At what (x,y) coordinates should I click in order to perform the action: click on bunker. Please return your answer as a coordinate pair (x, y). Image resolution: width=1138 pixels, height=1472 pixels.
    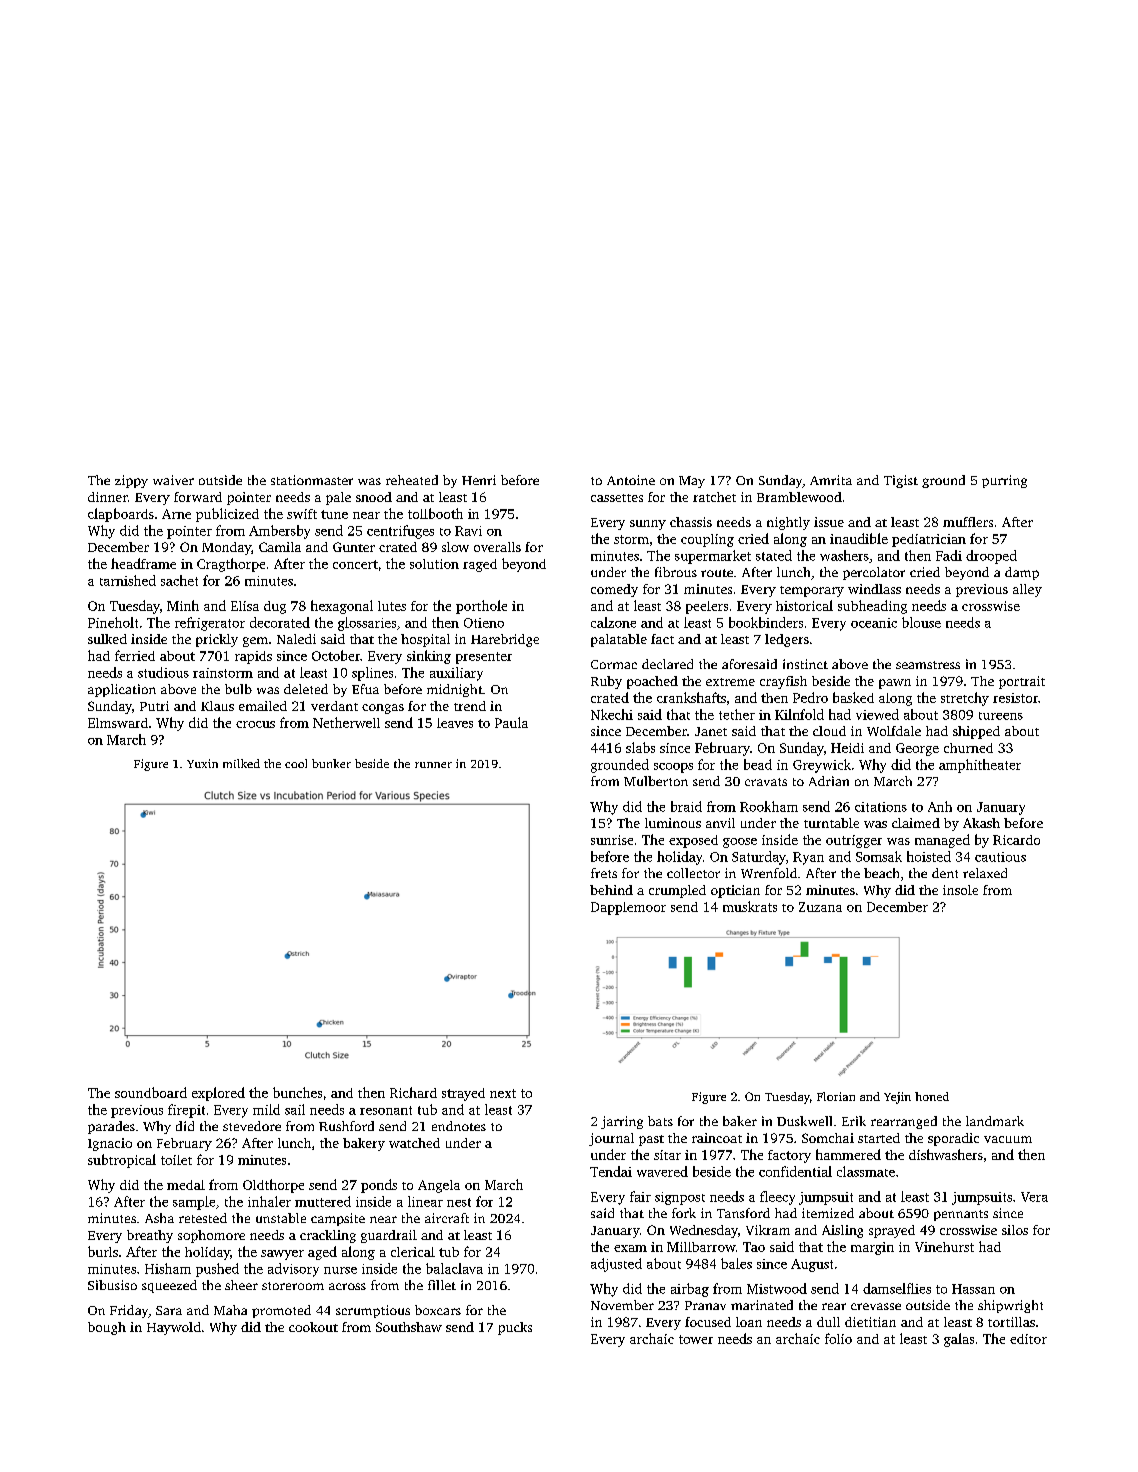
    Looking at the image, I should click on (331, 763).
